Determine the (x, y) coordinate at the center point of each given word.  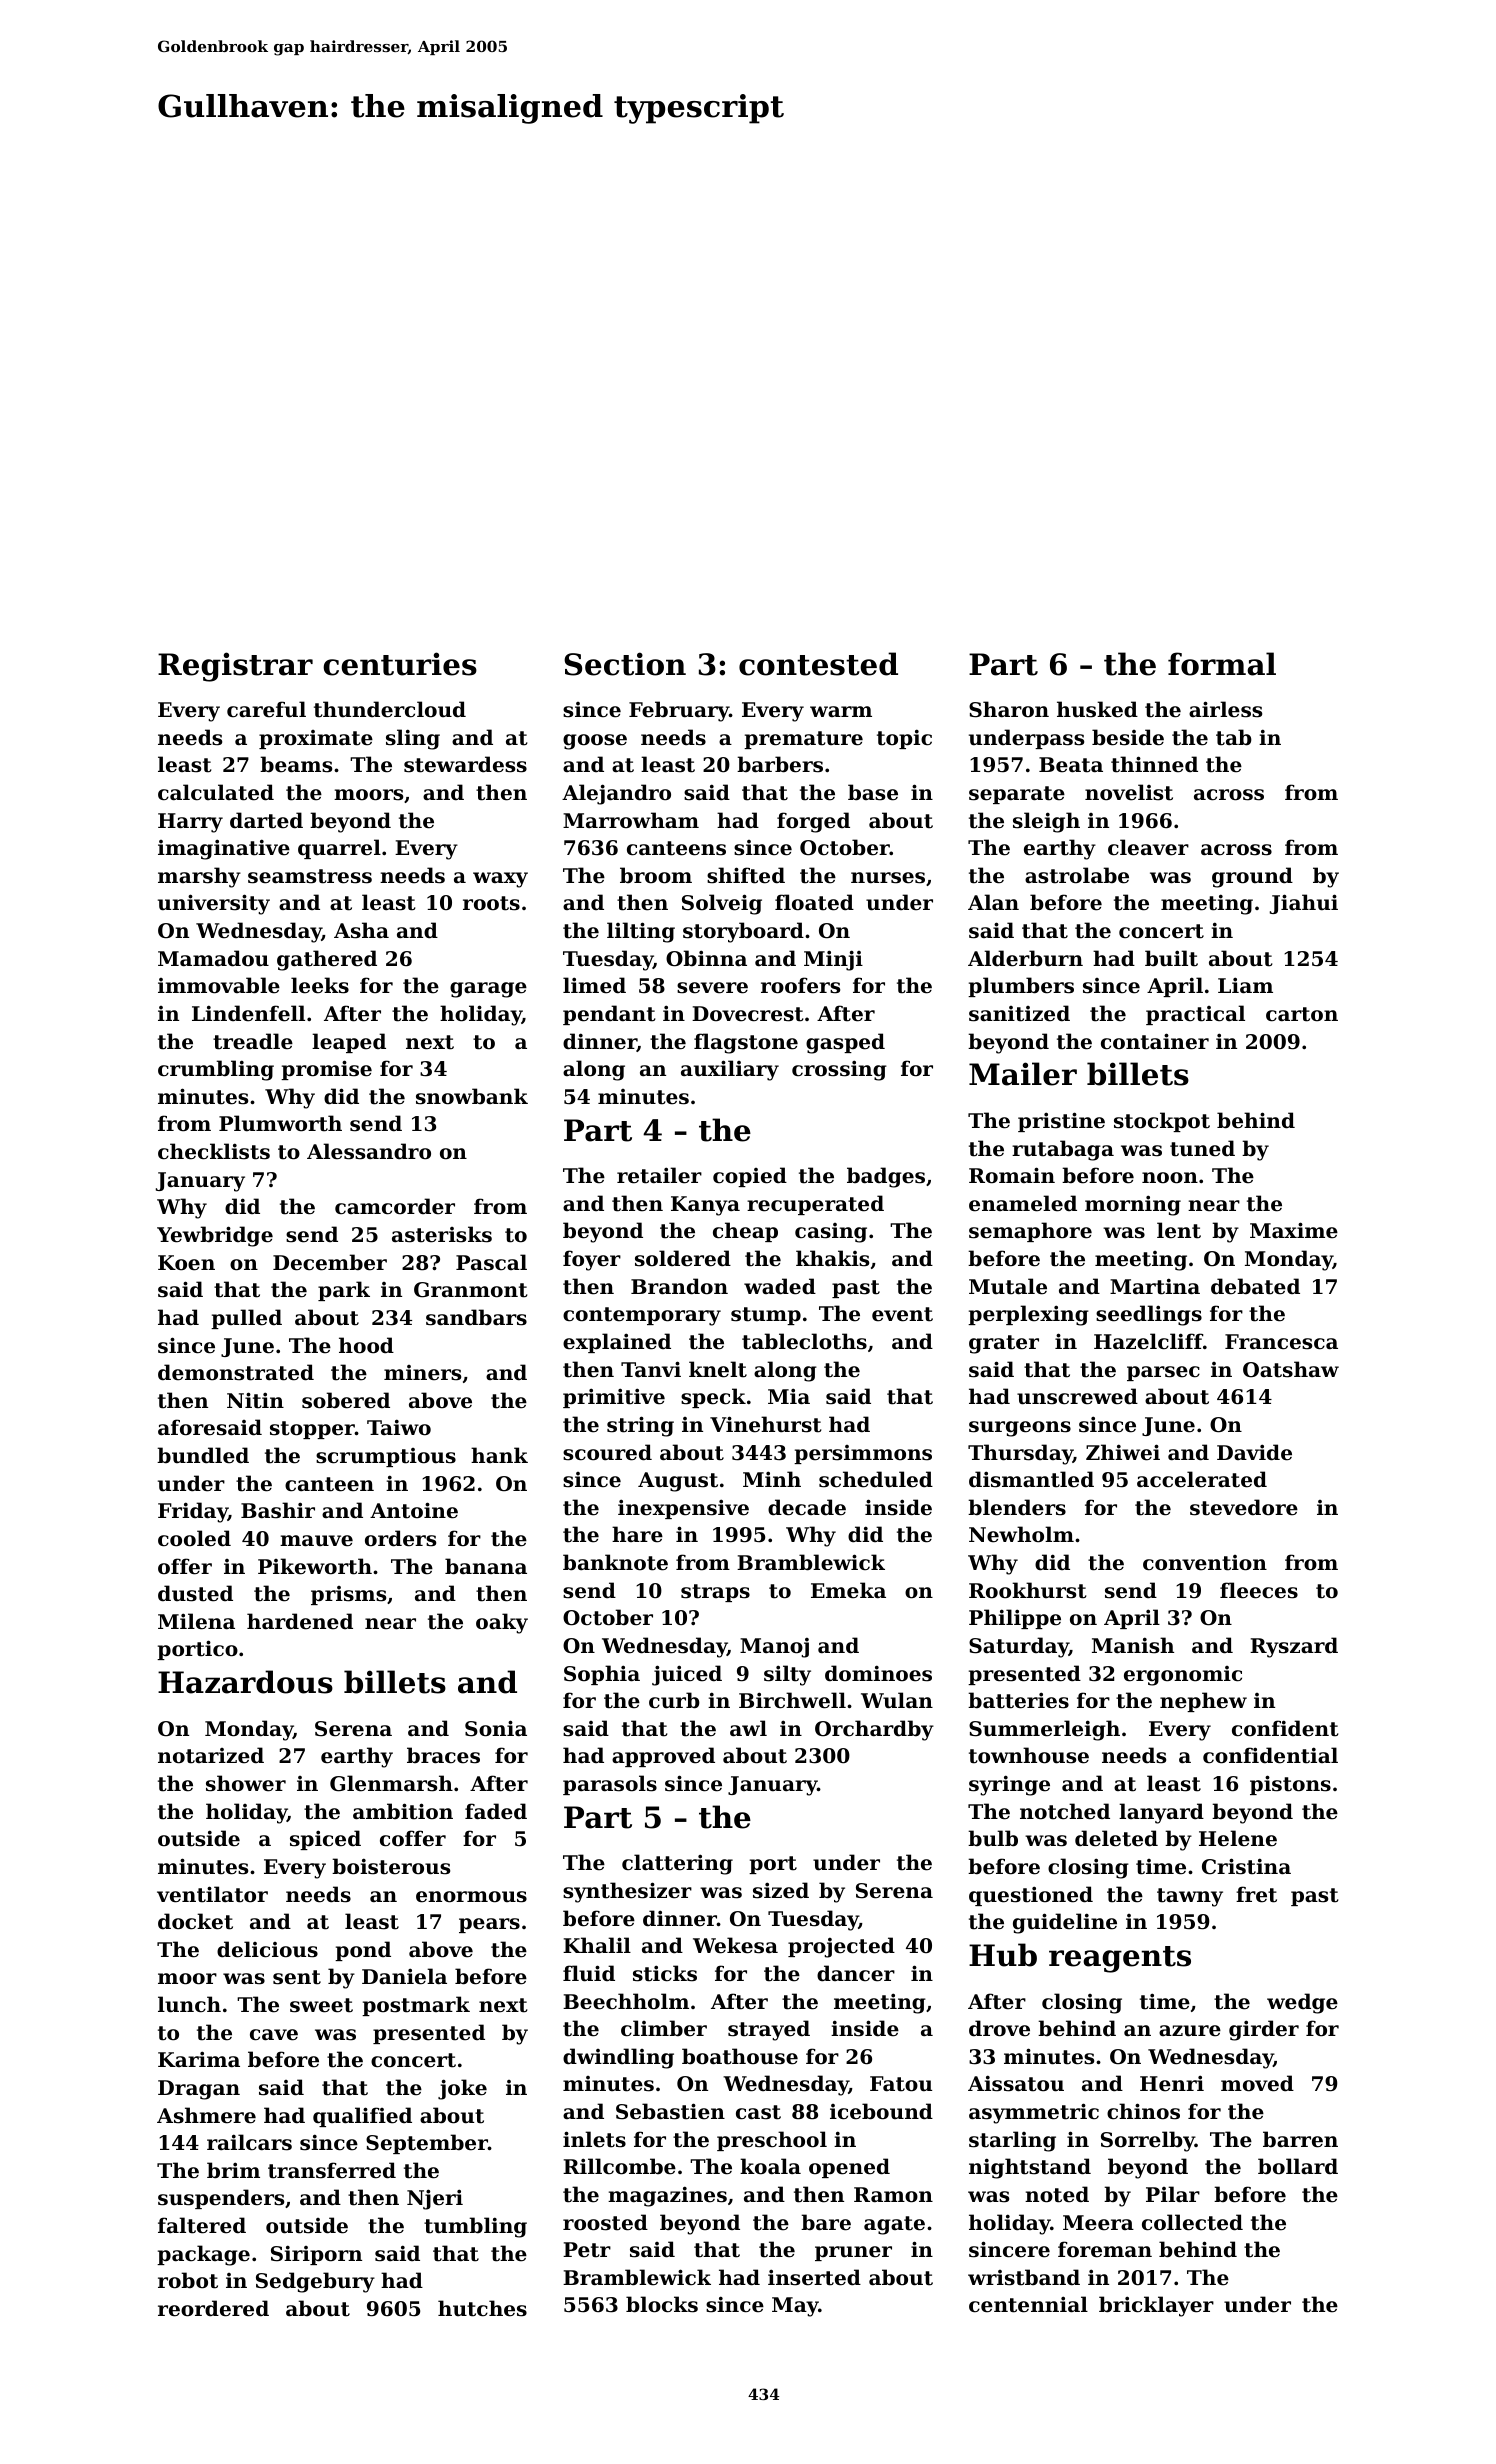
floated (814, 902)
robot (188, 2280)
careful (266, 709)
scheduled (876, 1479)
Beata (1071, 765)
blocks (662, 2304)
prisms (348, 1595)
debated (1255, 1286)
